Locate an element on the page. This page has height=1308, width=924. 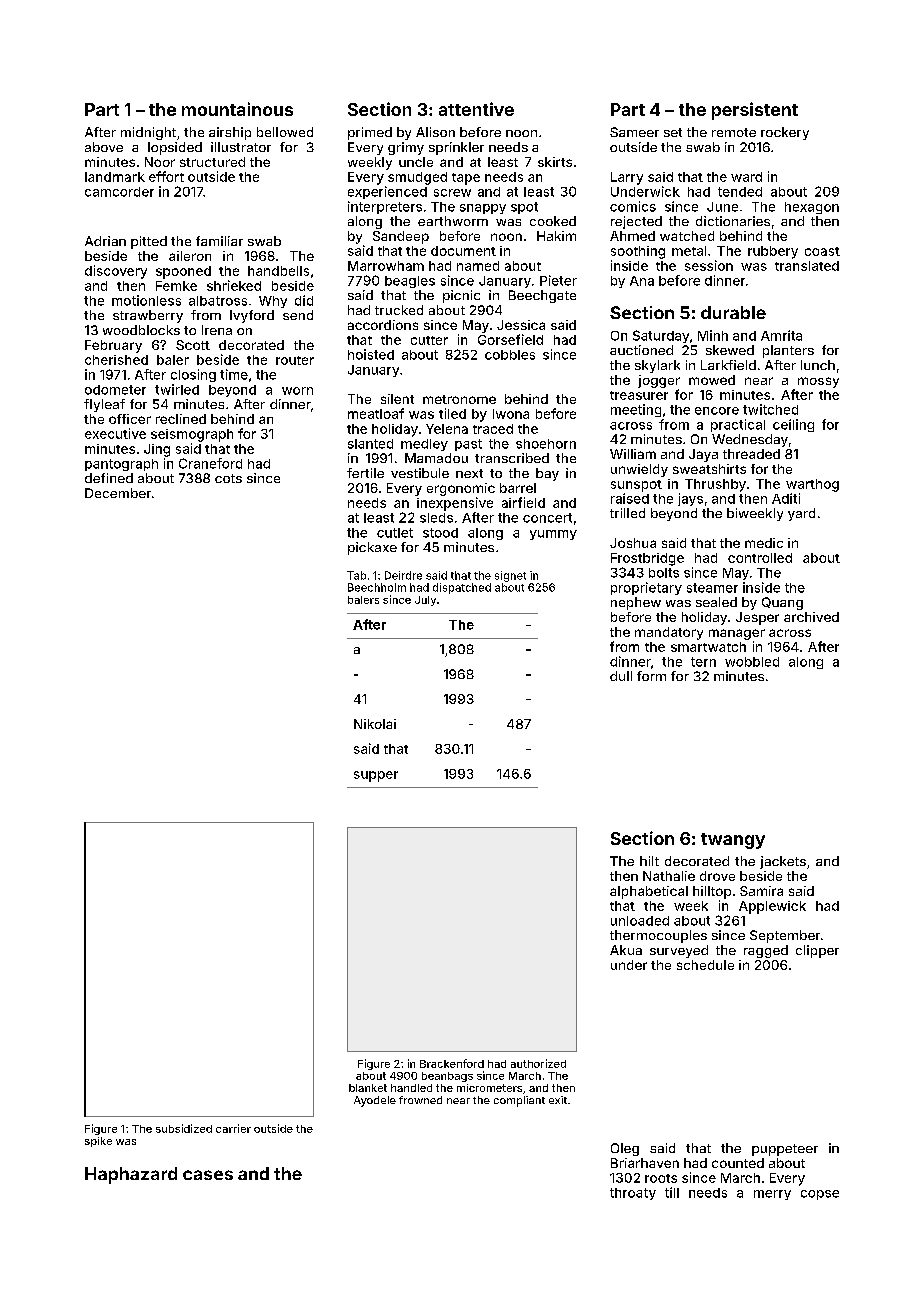
wobbled is located at coordinates (752, 662).
